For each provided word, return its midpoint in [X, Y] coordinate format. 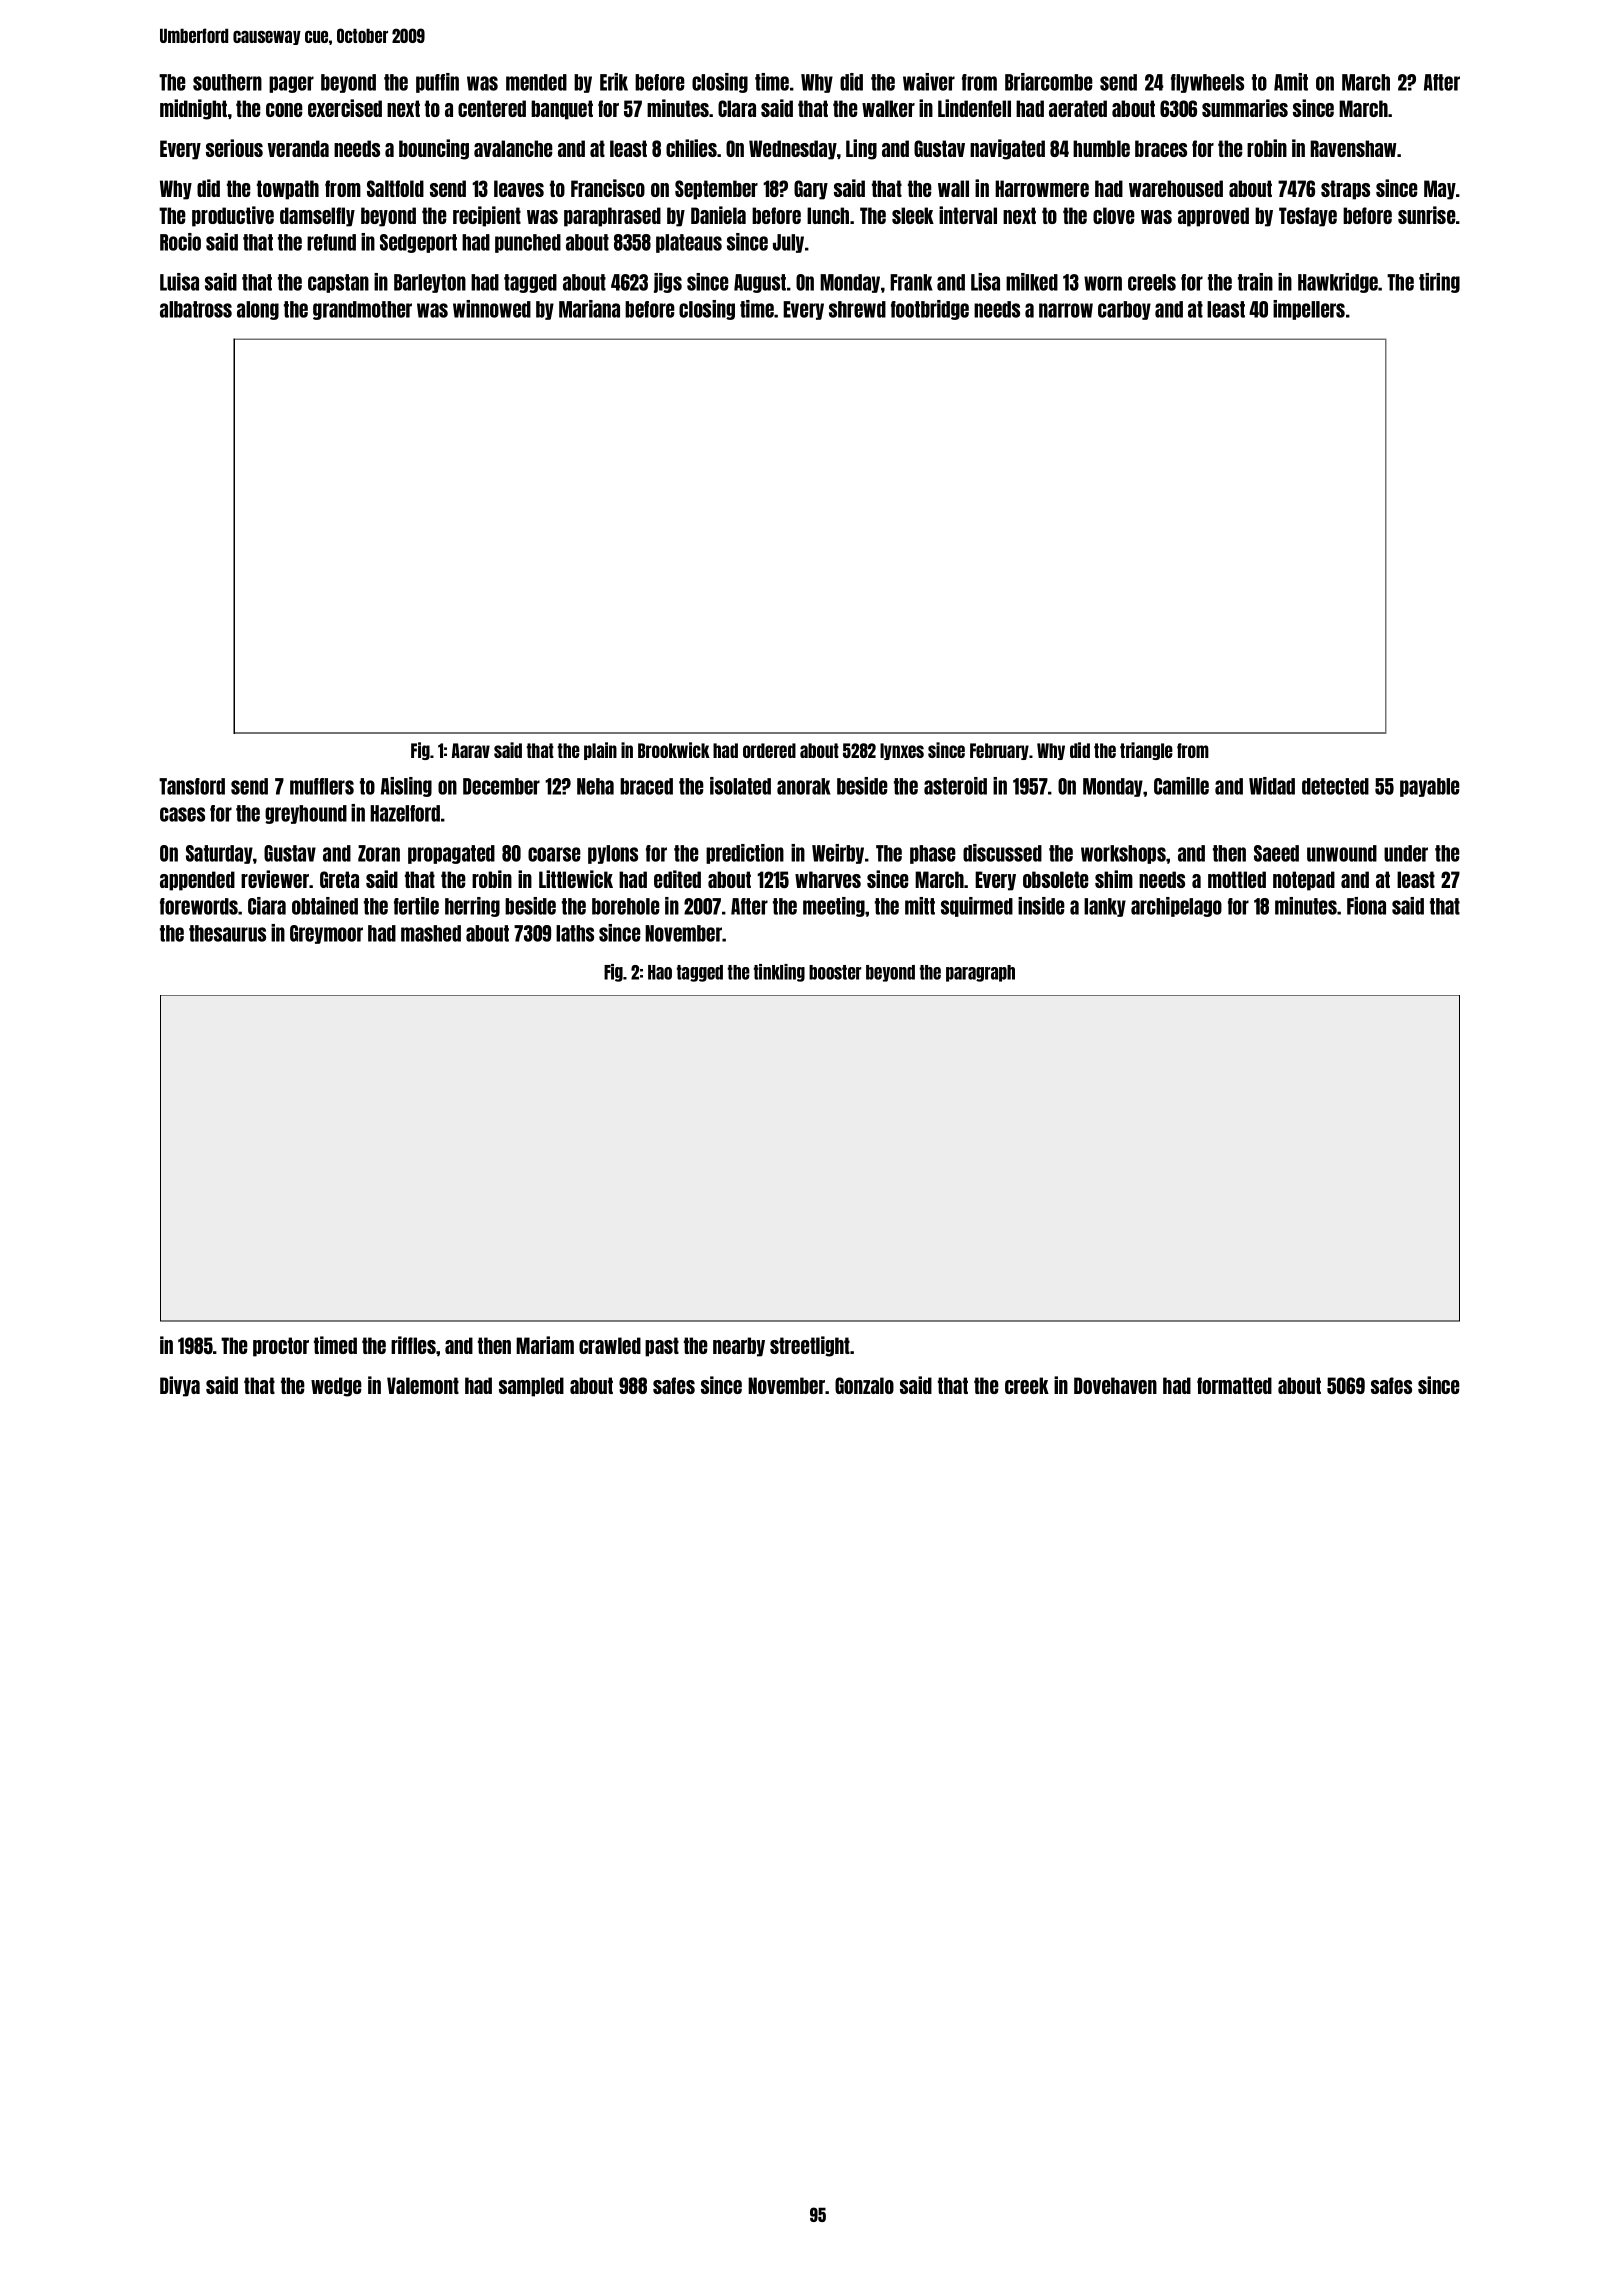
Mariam [545, 1345]
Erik [614, 82]
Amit [1291, 82]
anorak [803, 786]
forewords [199, 906]
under [1406, 853]
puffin [437, 83]
